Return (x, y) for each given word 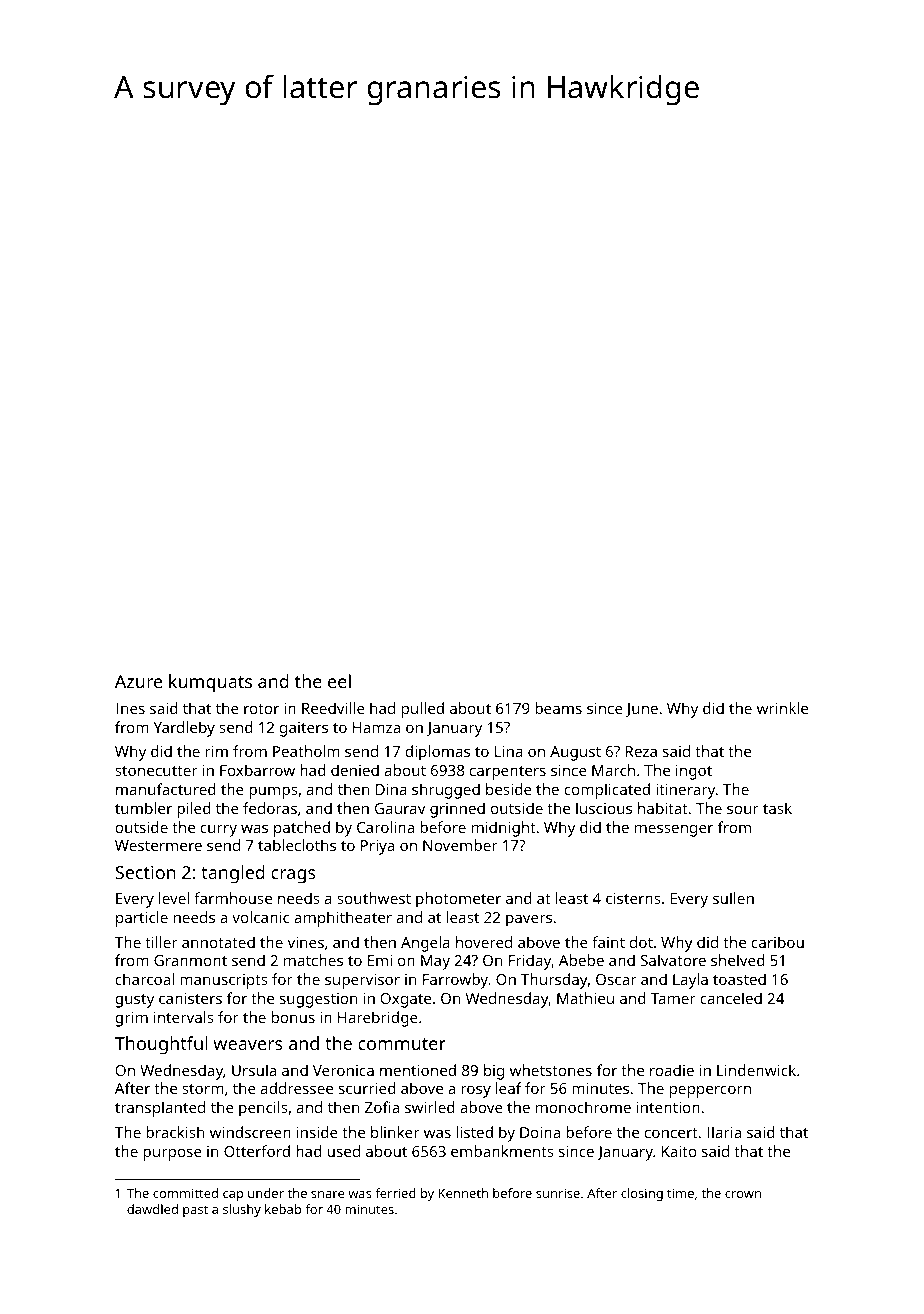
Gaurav (400, 808)
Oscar (616, 979)
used (343, 1151)
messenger (674, 830)
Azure (138, 681)
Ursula (254, 1070)
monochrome (583, 1107)
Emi (380, 960)
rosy (476, 1091)
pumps (273, 792)
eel (339, 681)
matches (313, 960)
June (642, 710)
